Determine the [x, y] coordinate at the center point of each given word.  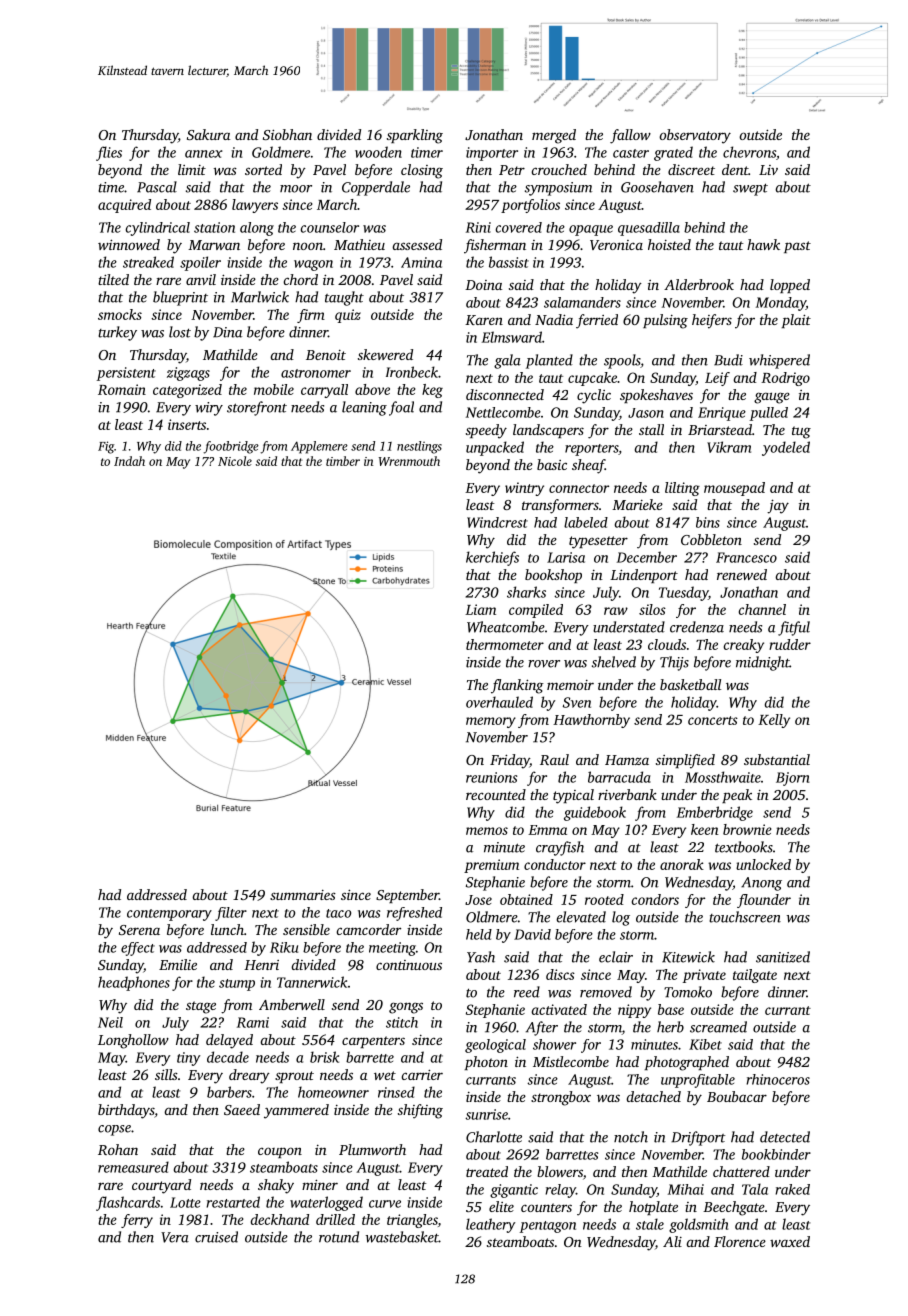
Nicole [235, 461]
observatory [695, 136]
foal [401, 408]
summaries [303, 895]
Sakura [208, 134]
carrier [422, 1074]
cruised [216, 1237]
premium [491, 866]
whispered [779, 361]
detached [653, 1096]
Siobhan [287, 134]
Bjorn [793, 779]
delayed [229, 1041]
